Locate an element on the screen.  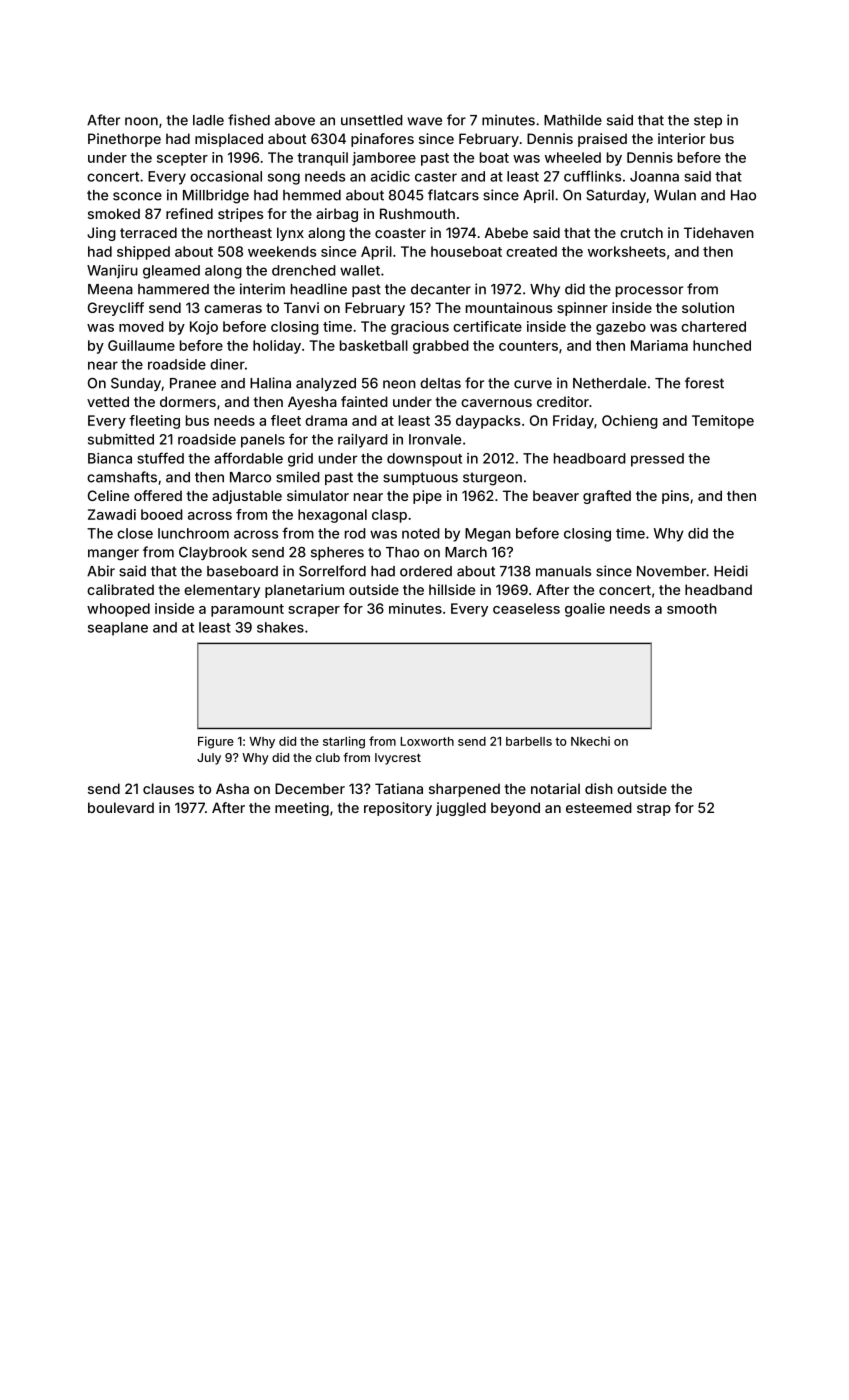
Mathilde is located at coordinates (573, 120).
